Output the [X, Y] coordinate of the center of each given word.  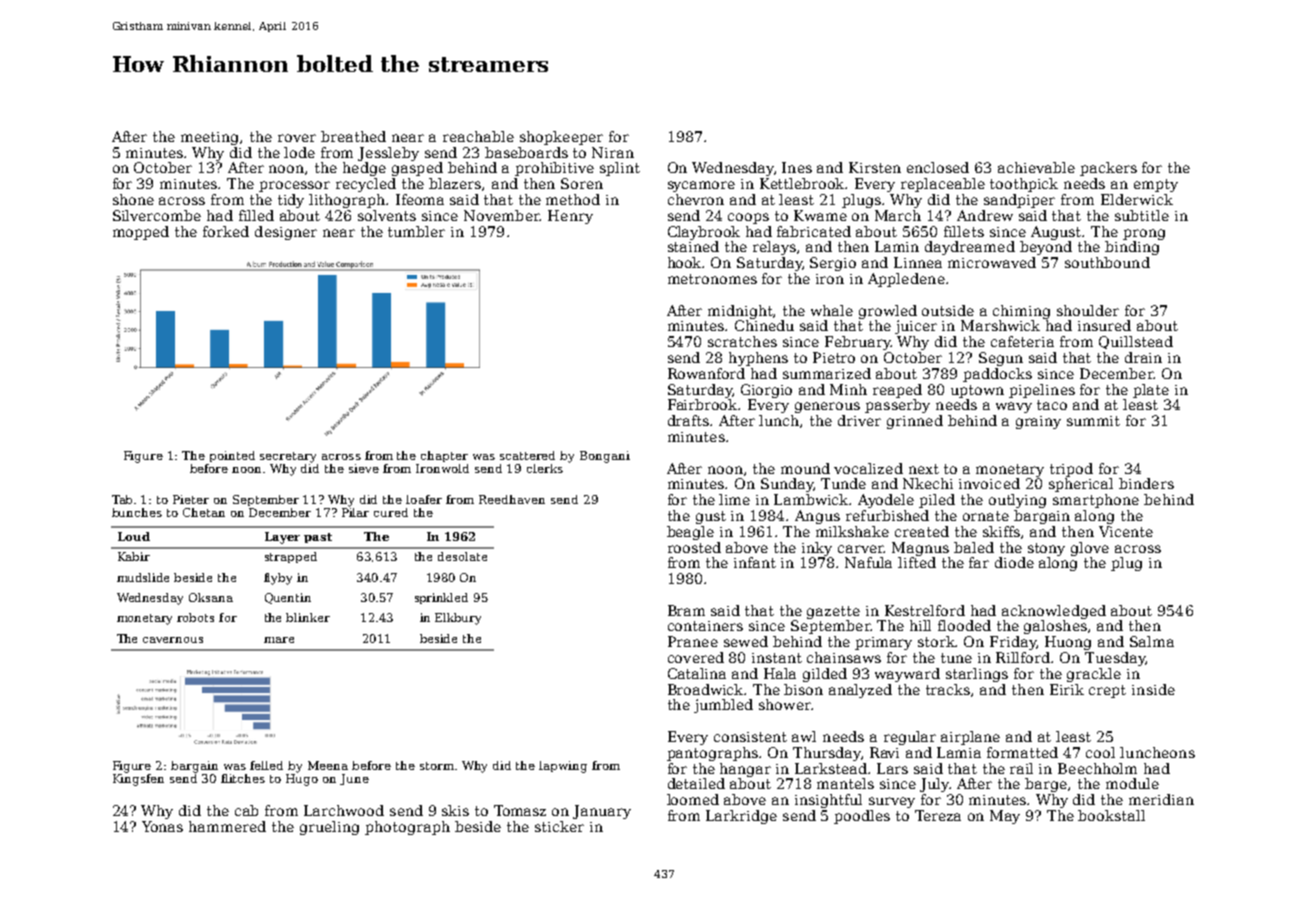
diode [1014, 562]
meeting [209, 138]
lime [734, 499]
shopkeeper [561, 138]
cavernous [173, 640]
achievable [1036, 167]
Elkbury [458, 619]
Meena [328, 765]
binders [1146, 483]
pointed [232, 456]
